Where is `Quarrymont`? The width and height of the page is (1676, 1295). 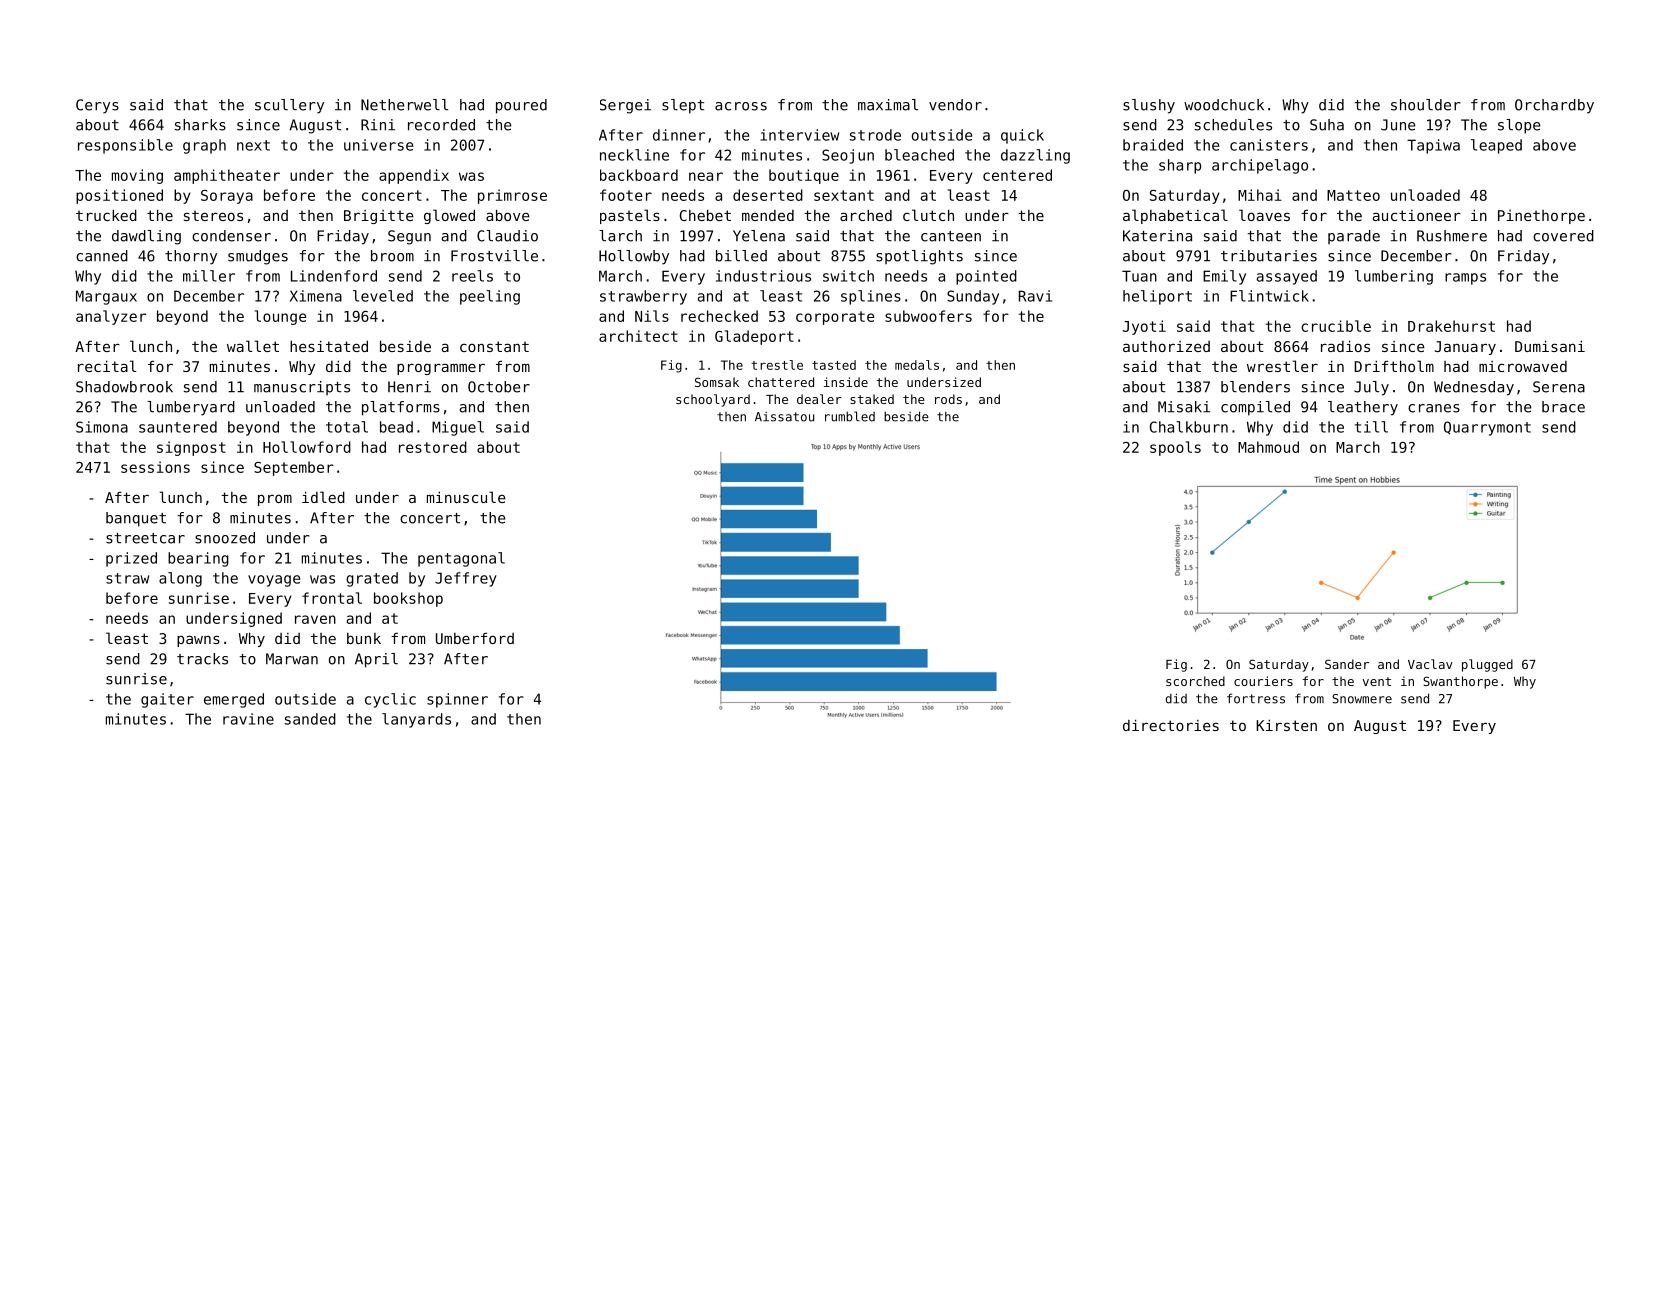 Quarrymont is located at coordinates (1487, 428).
